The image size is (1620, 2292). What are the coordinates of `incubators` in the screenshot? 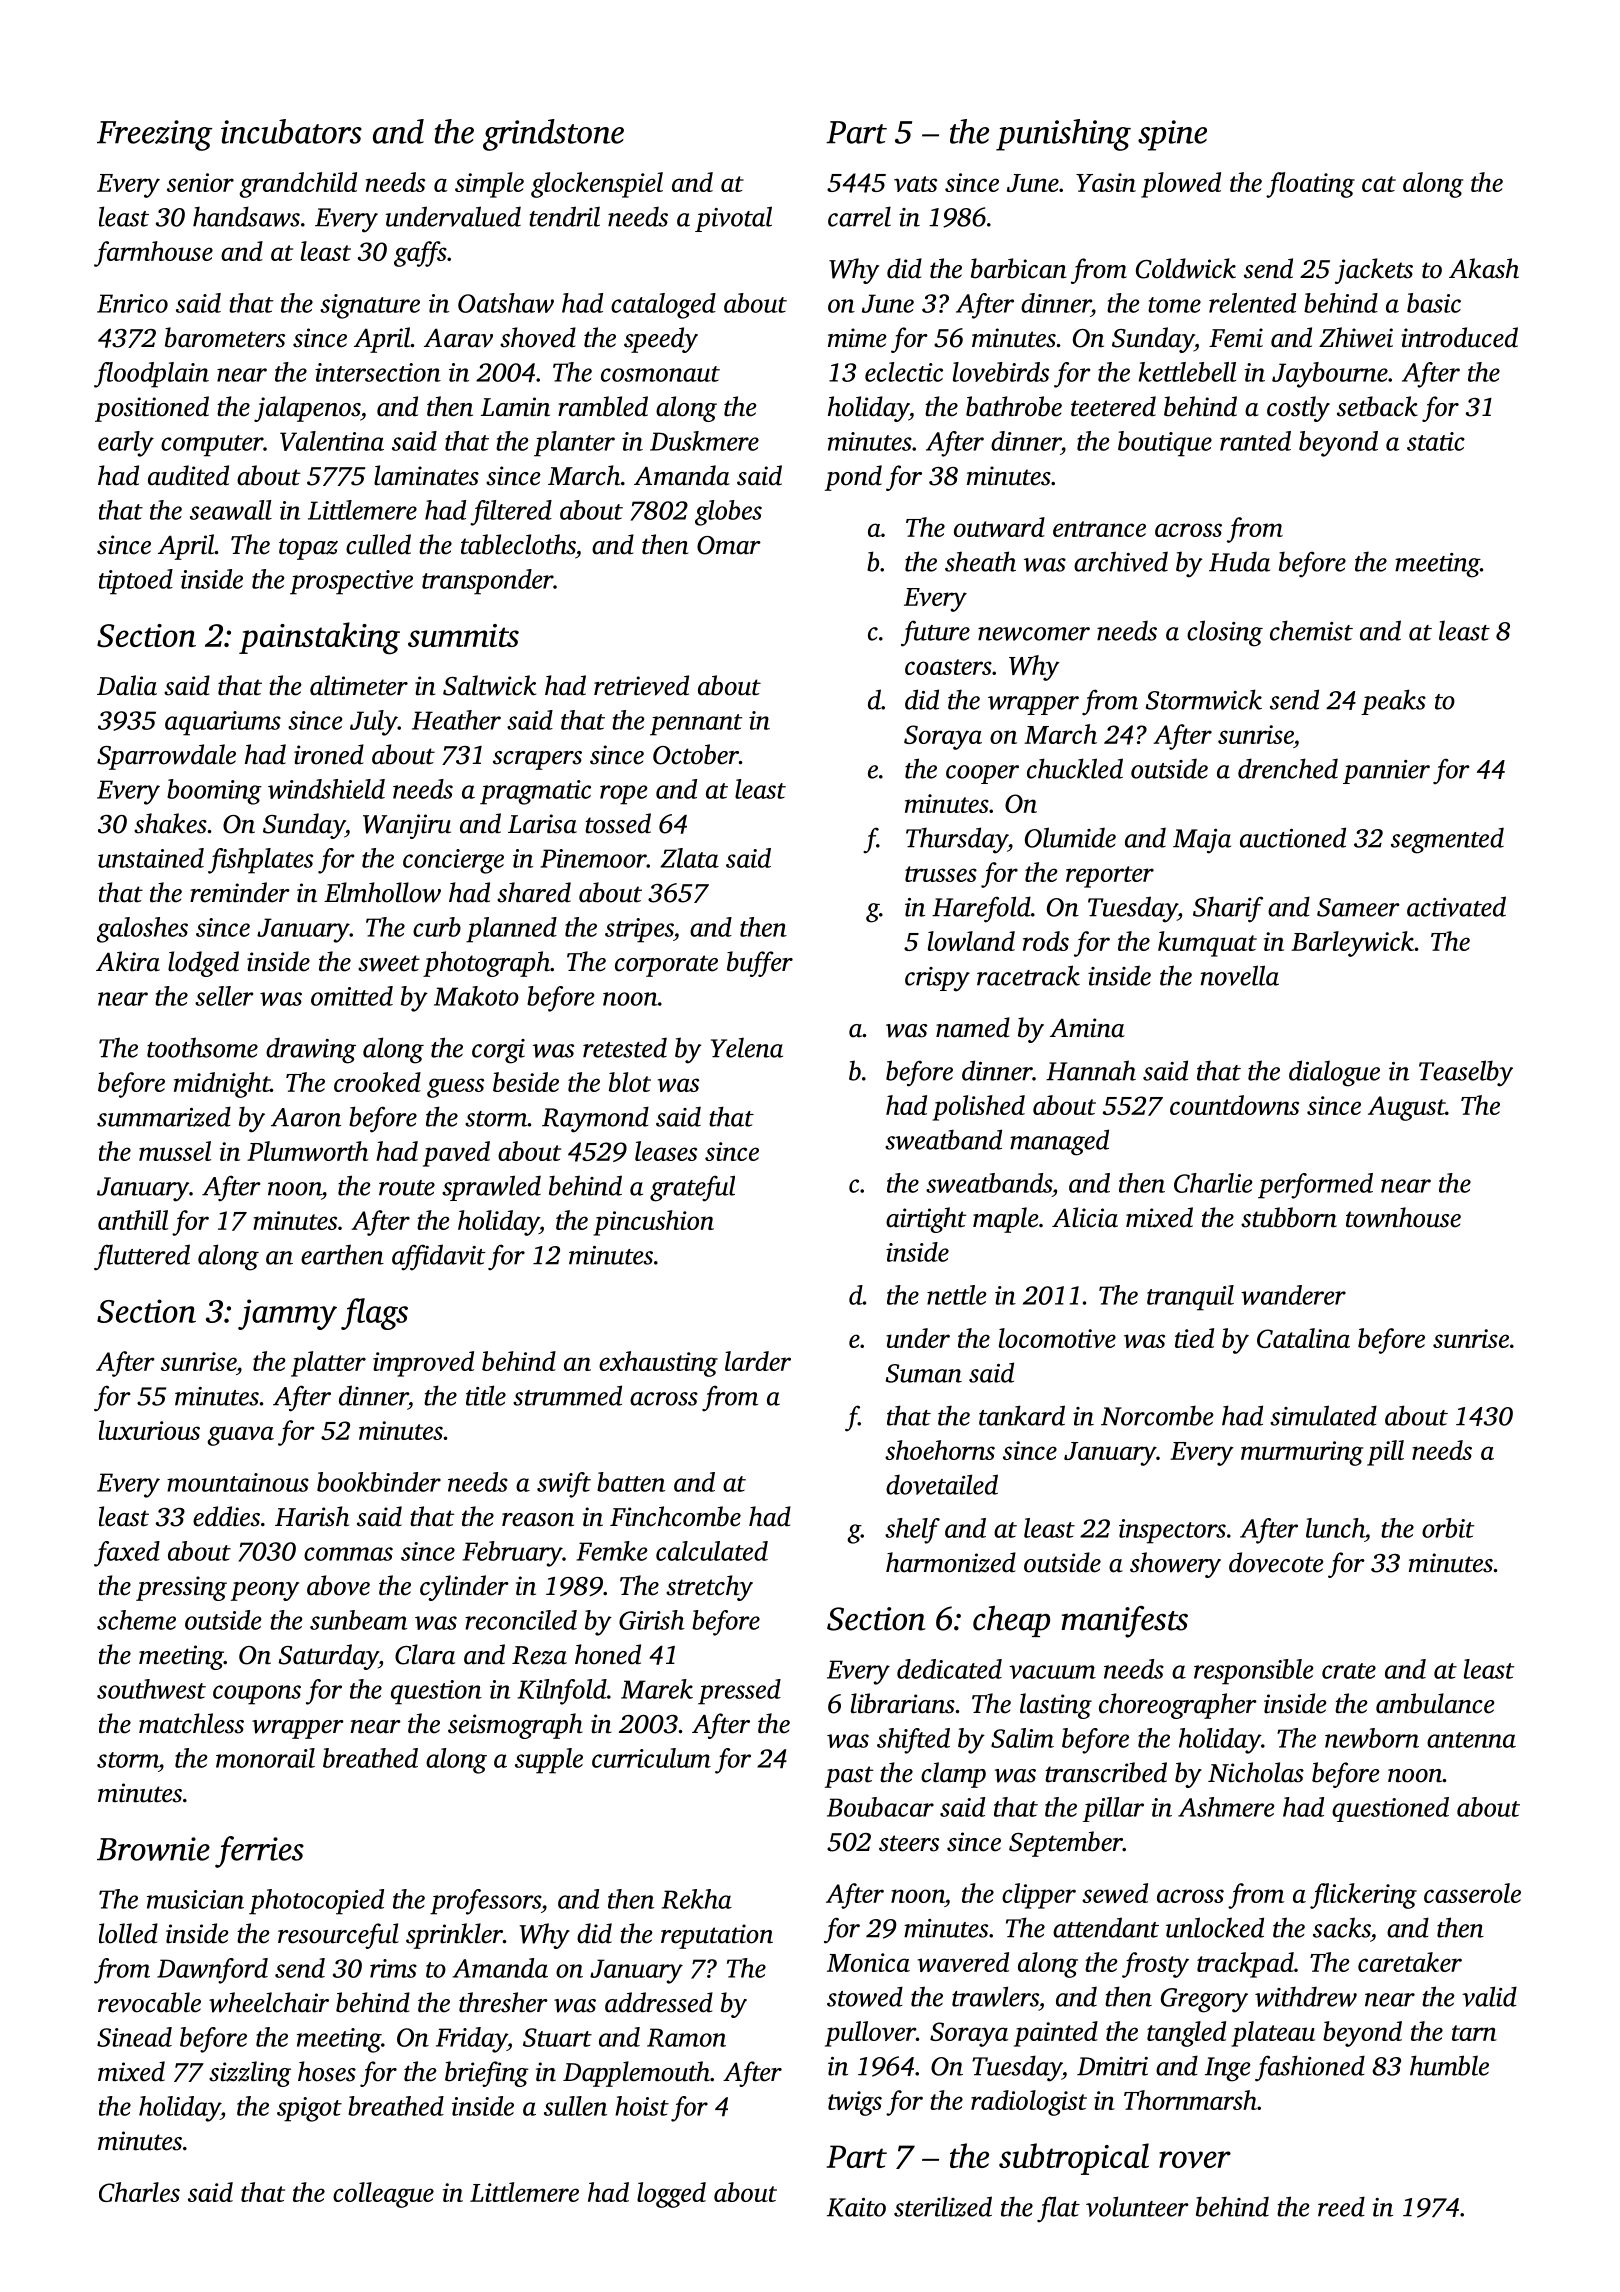 It's located at (291, 131).
